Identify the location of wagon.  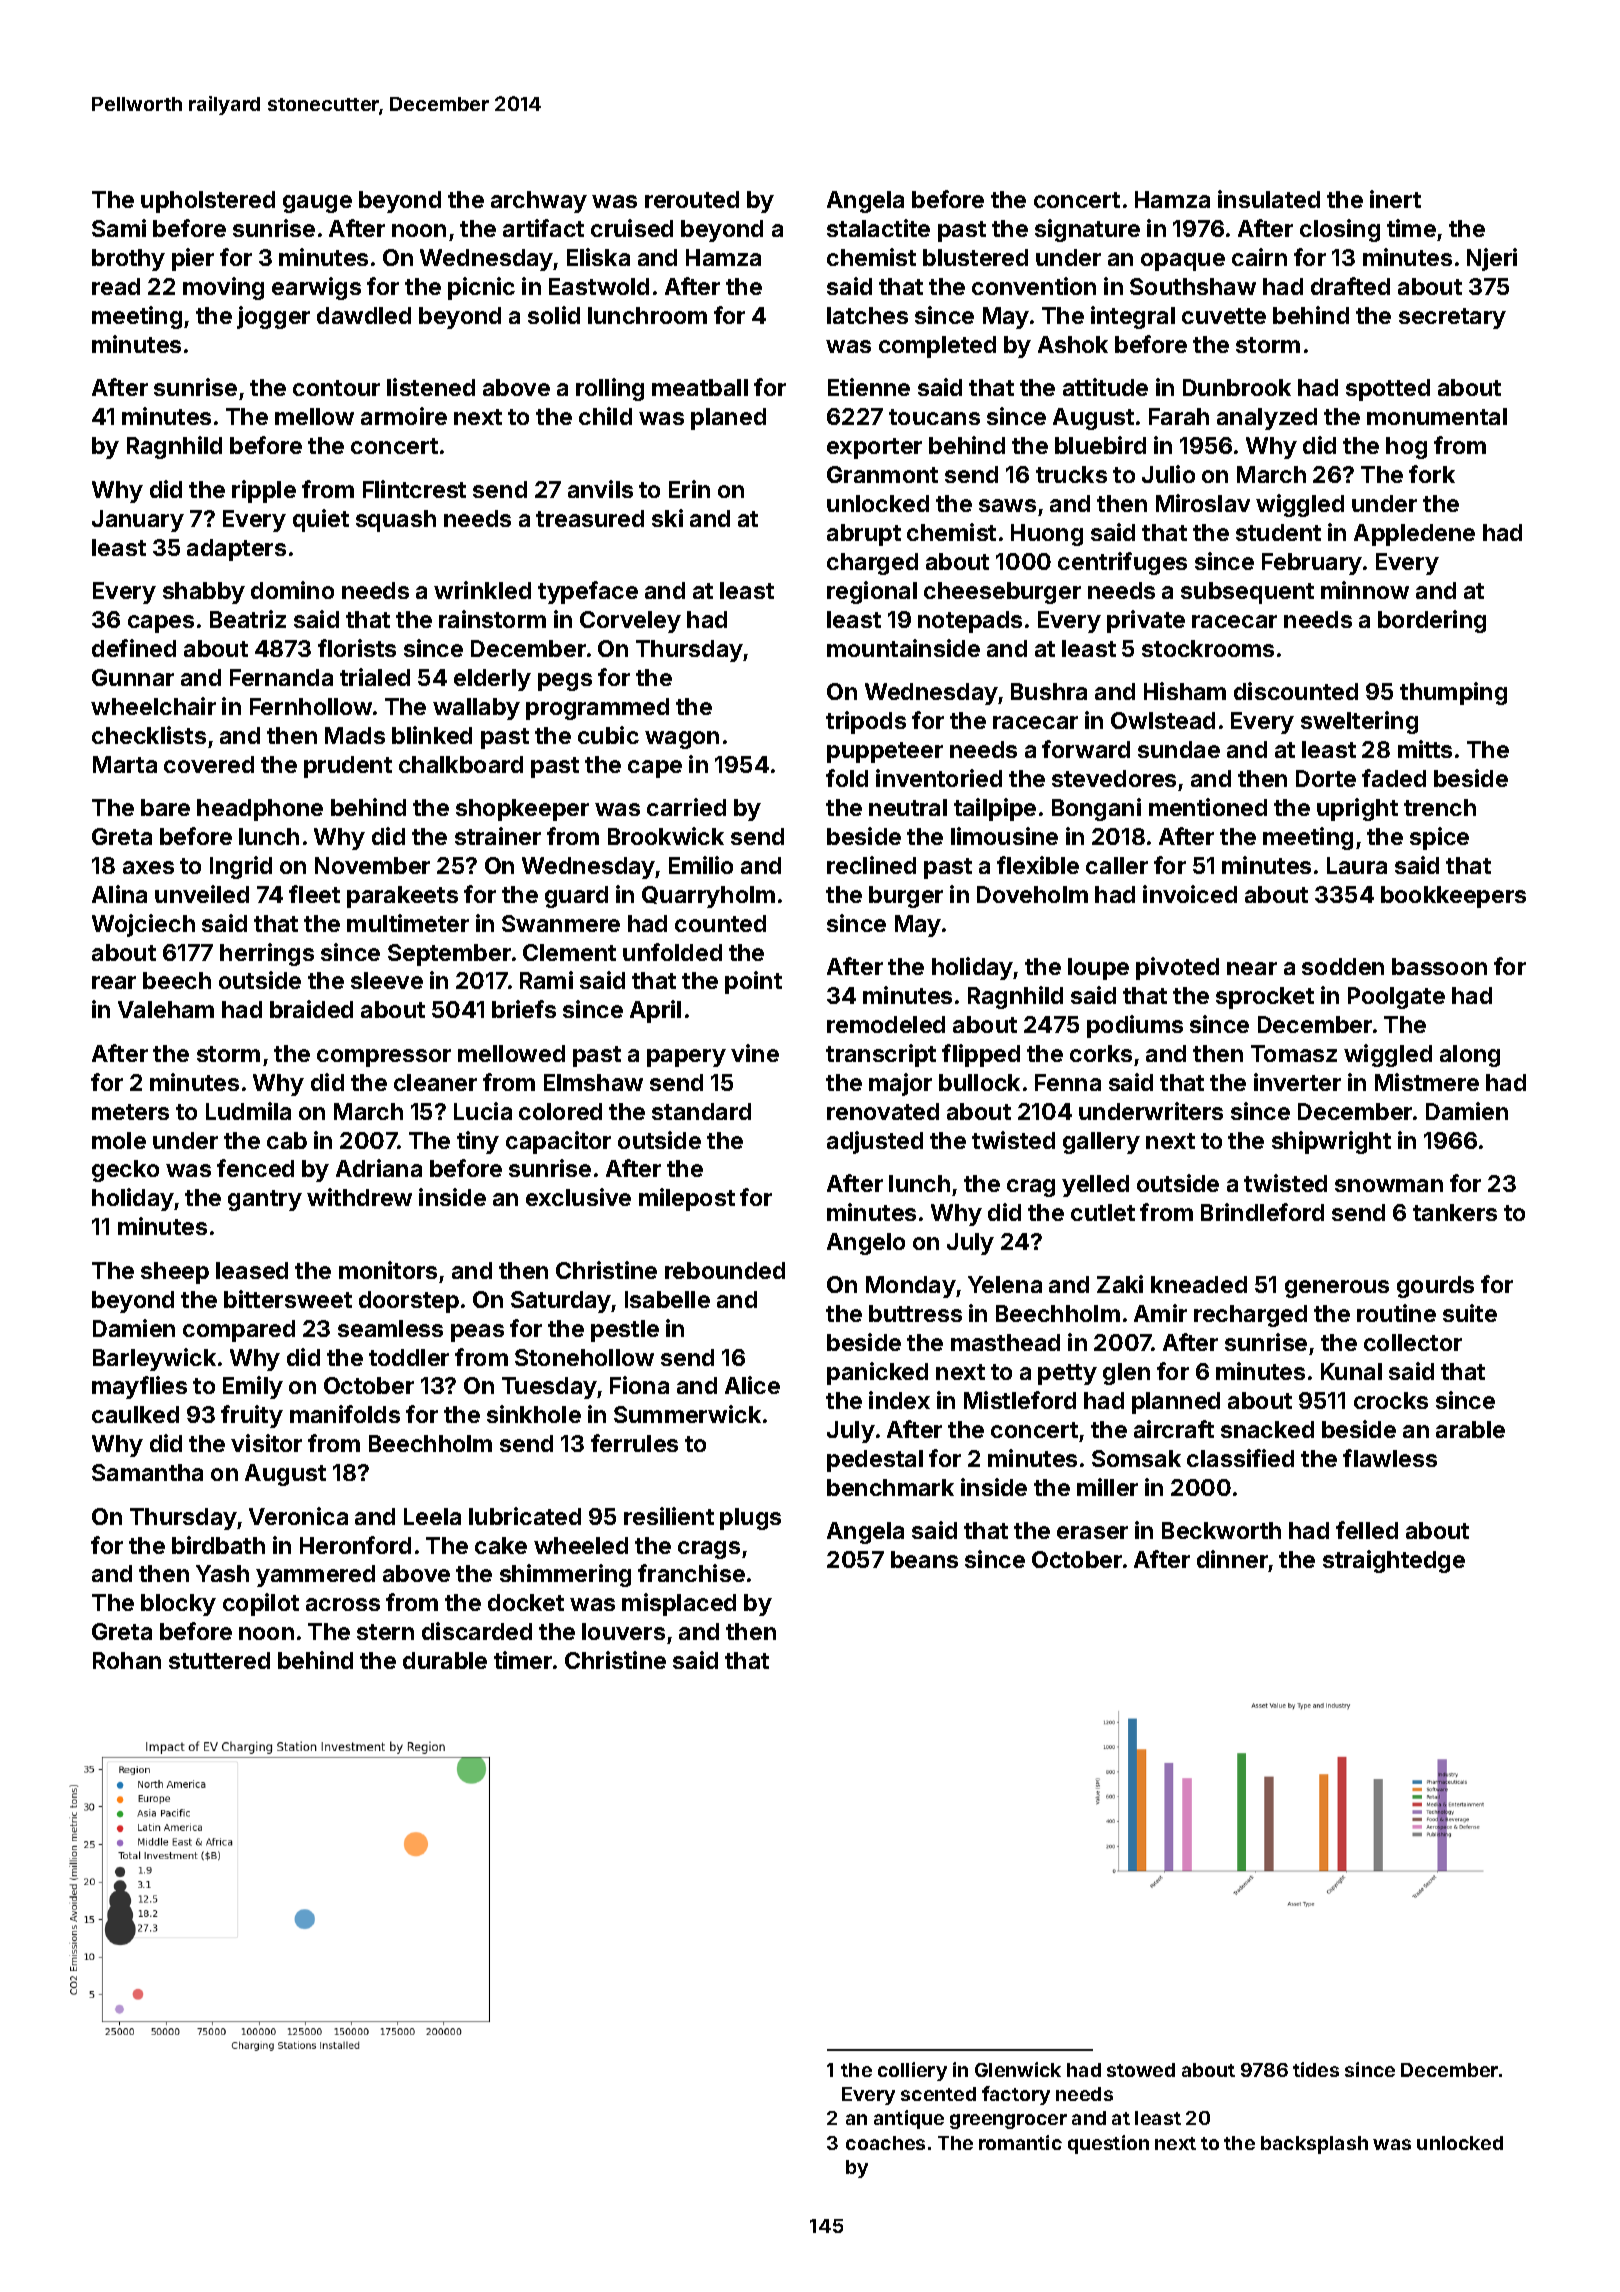
(682, 740).
